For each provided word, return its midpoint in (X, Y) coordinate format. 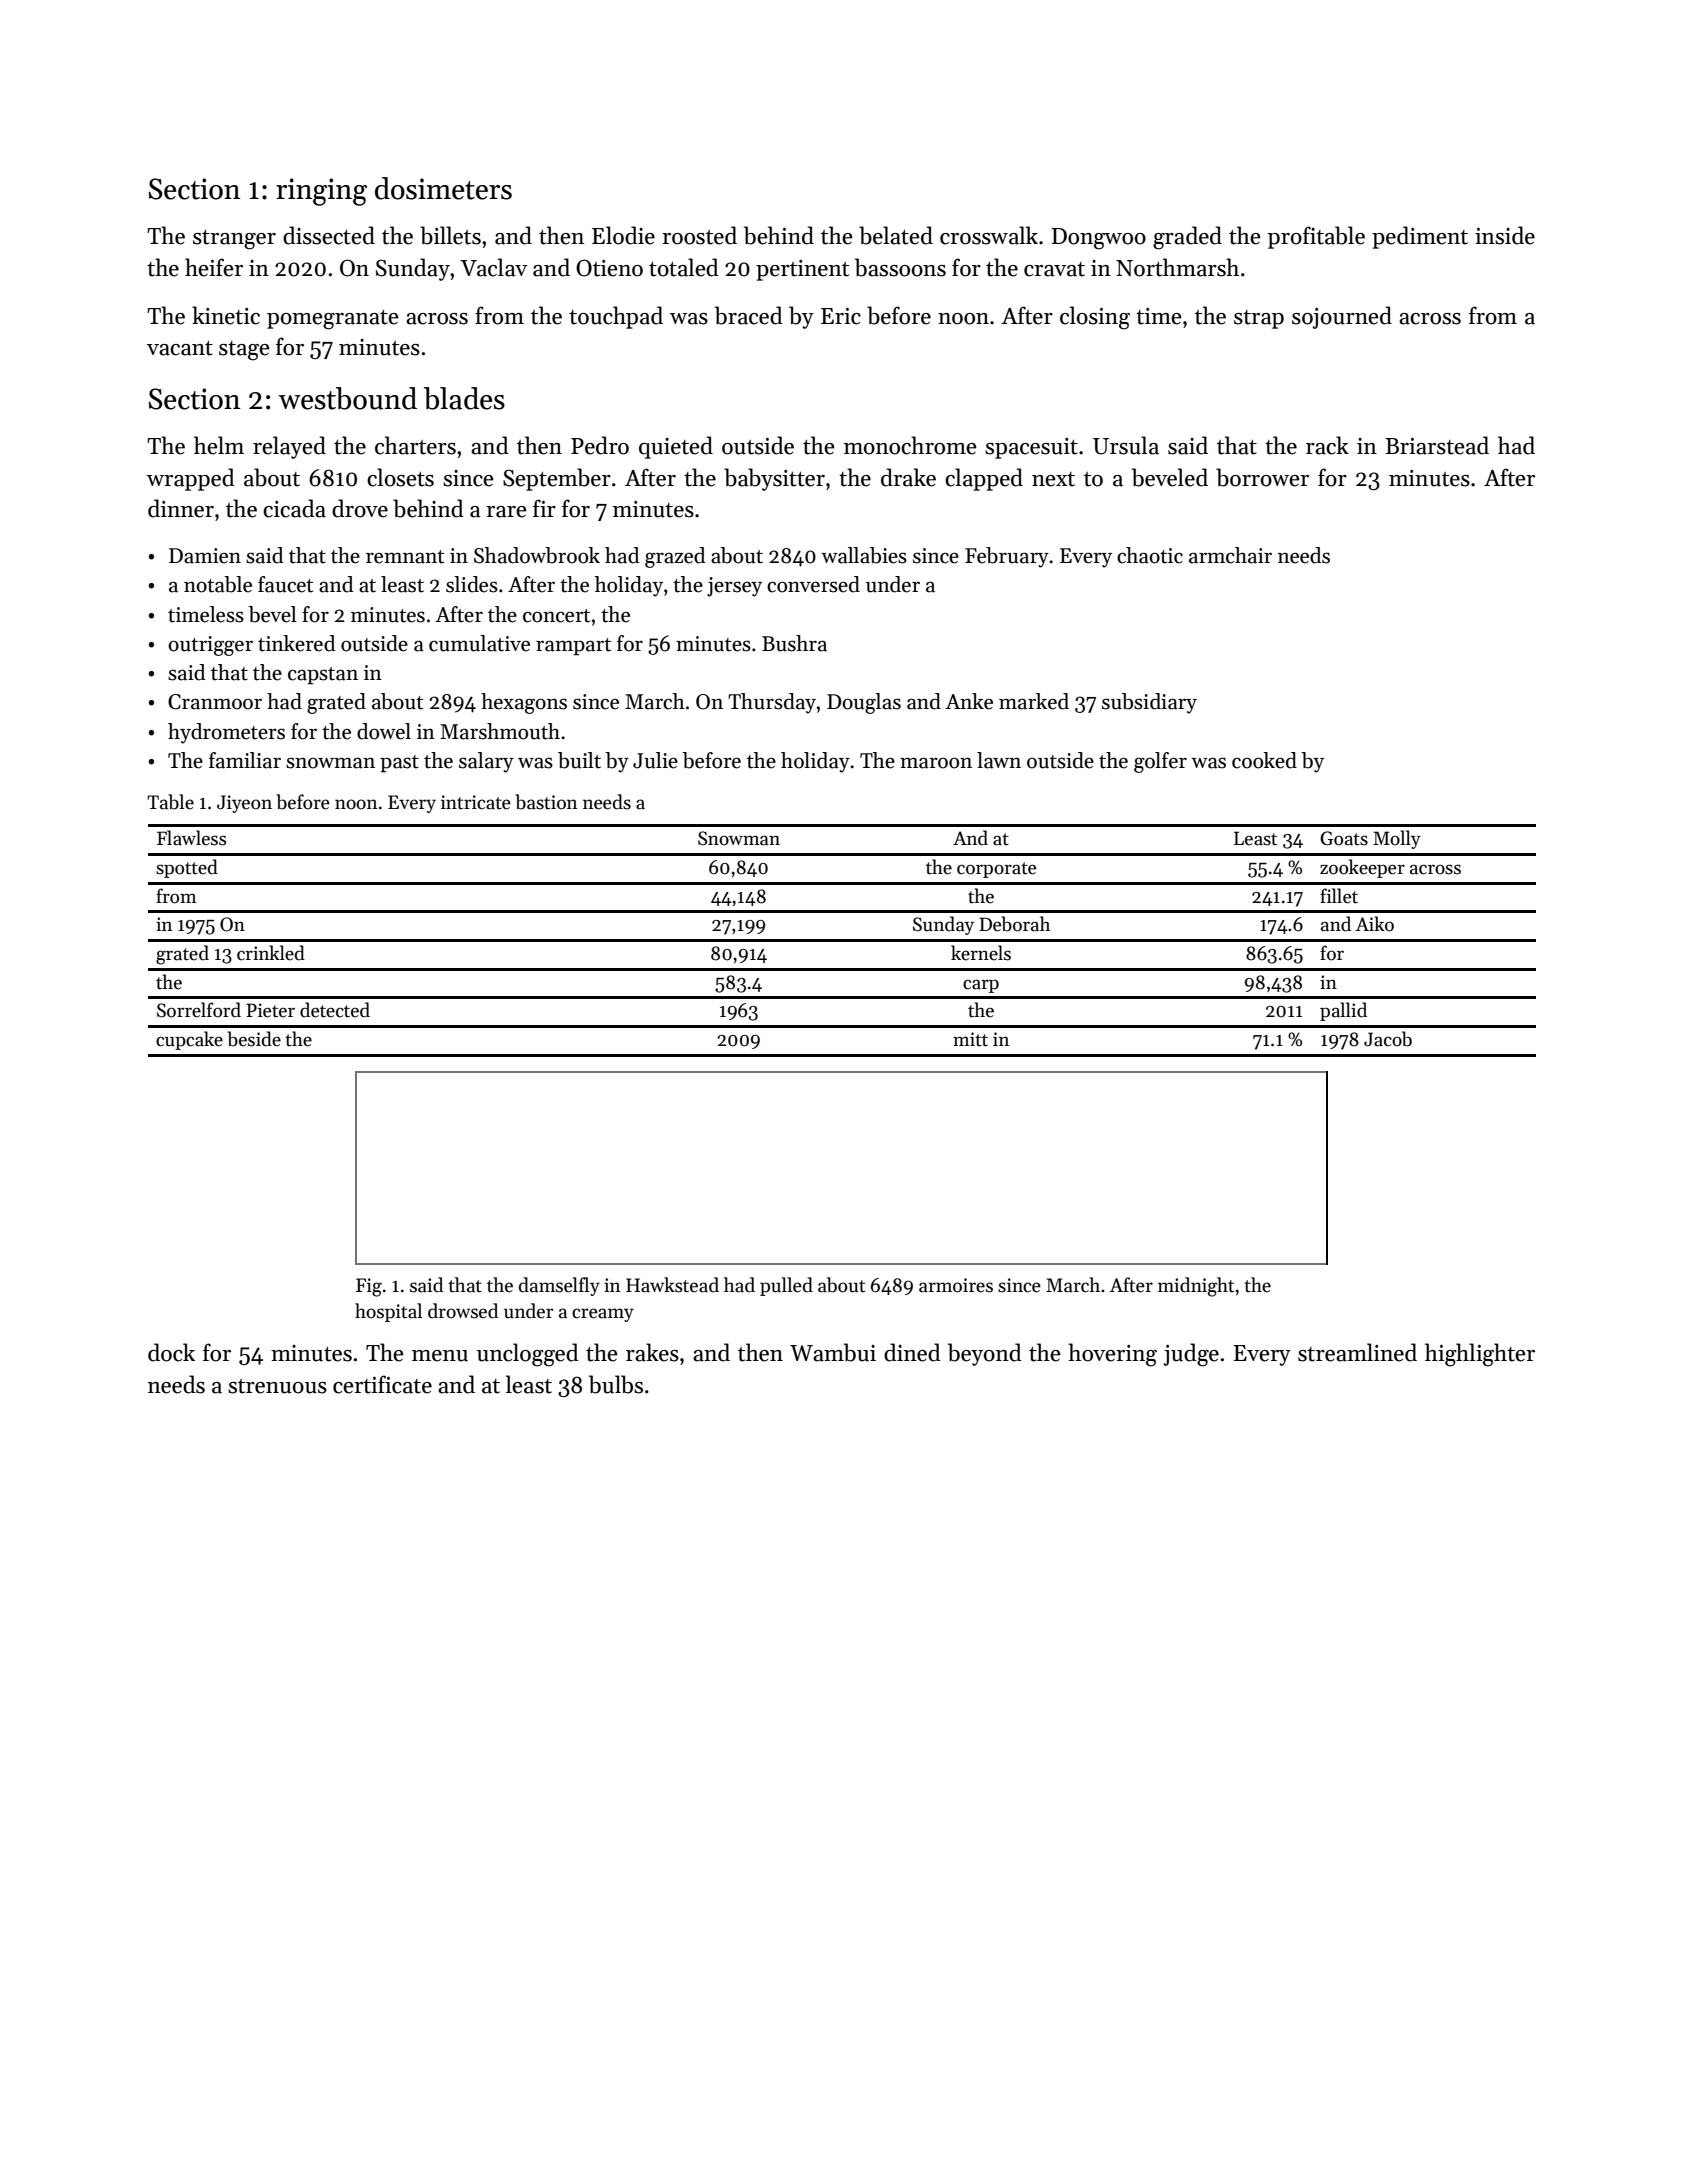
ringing (321, 192)
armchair (1230, 555)
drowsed (463, 1311)
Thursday (772, 703)
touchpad (616, 317)
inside (1505, 235)
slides (472, 584)
